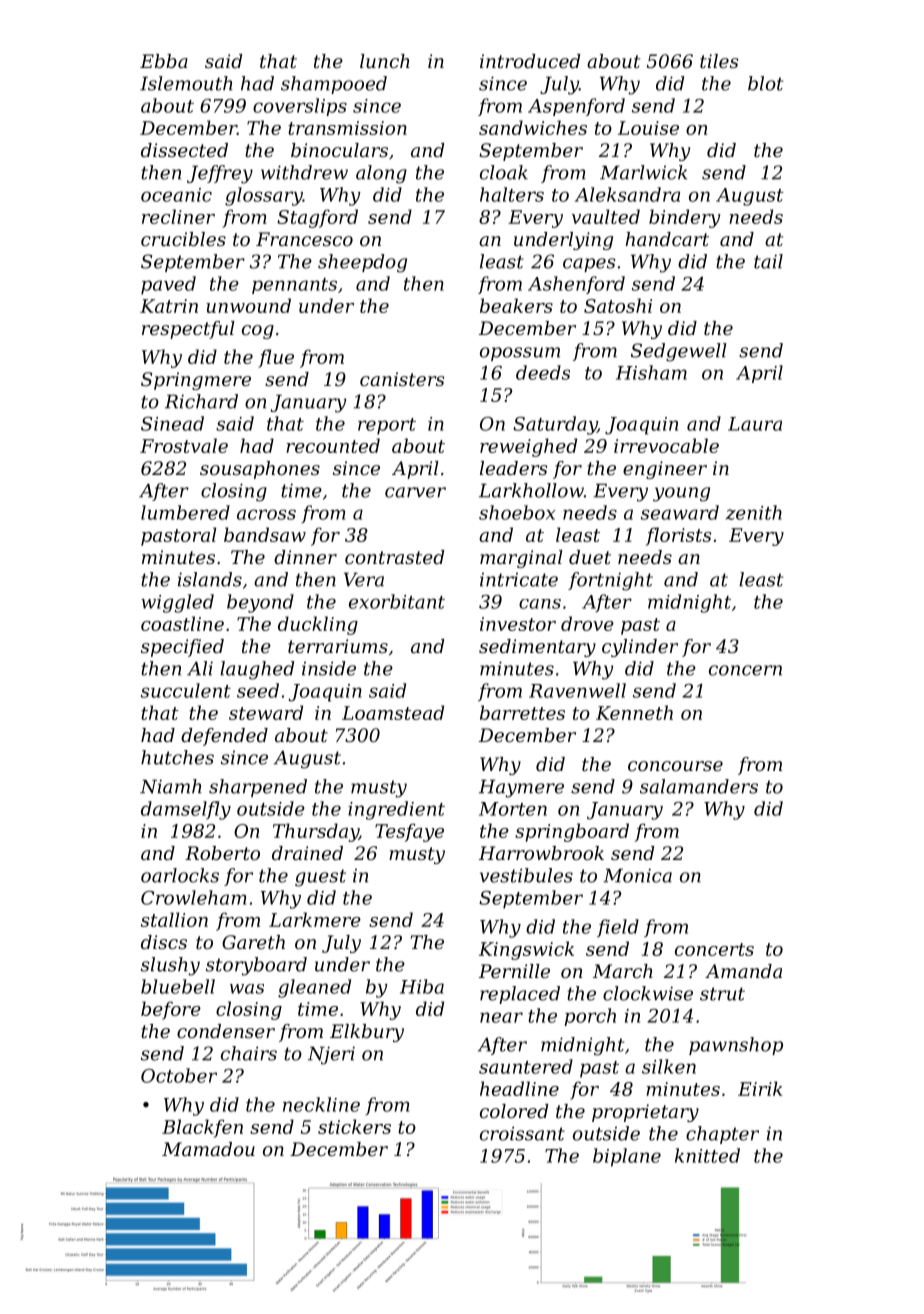 This screenshot has width=924, height=1314. Describe the element at coordinates (385, 61) in the screenshot. I see `lunch` at that location.
